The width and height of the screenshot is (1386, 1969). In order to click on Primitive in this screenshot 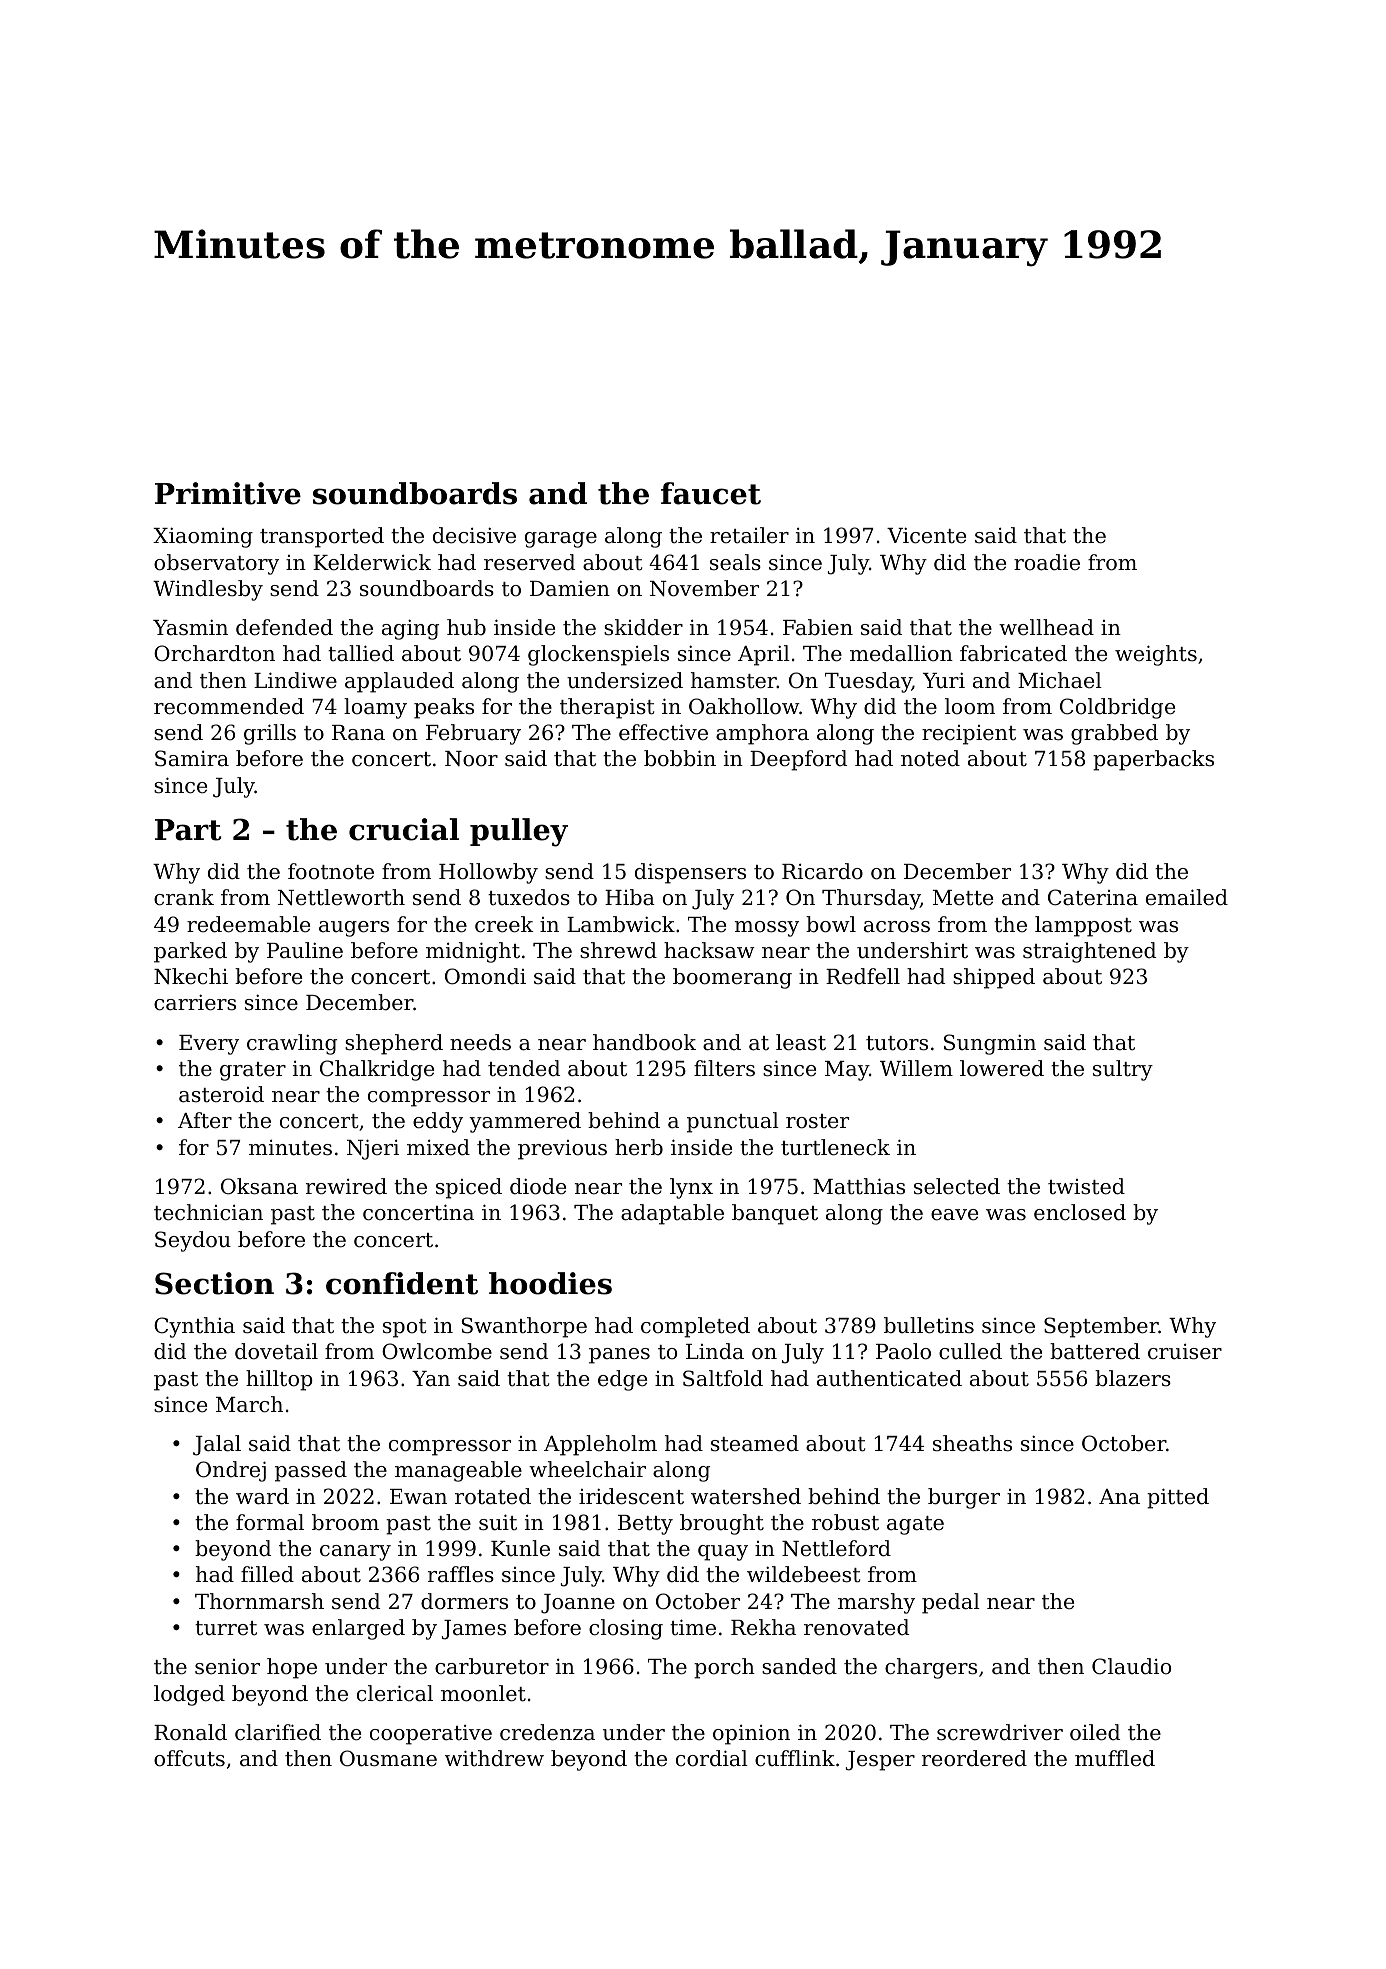, I will do `click(228, 493)`.
